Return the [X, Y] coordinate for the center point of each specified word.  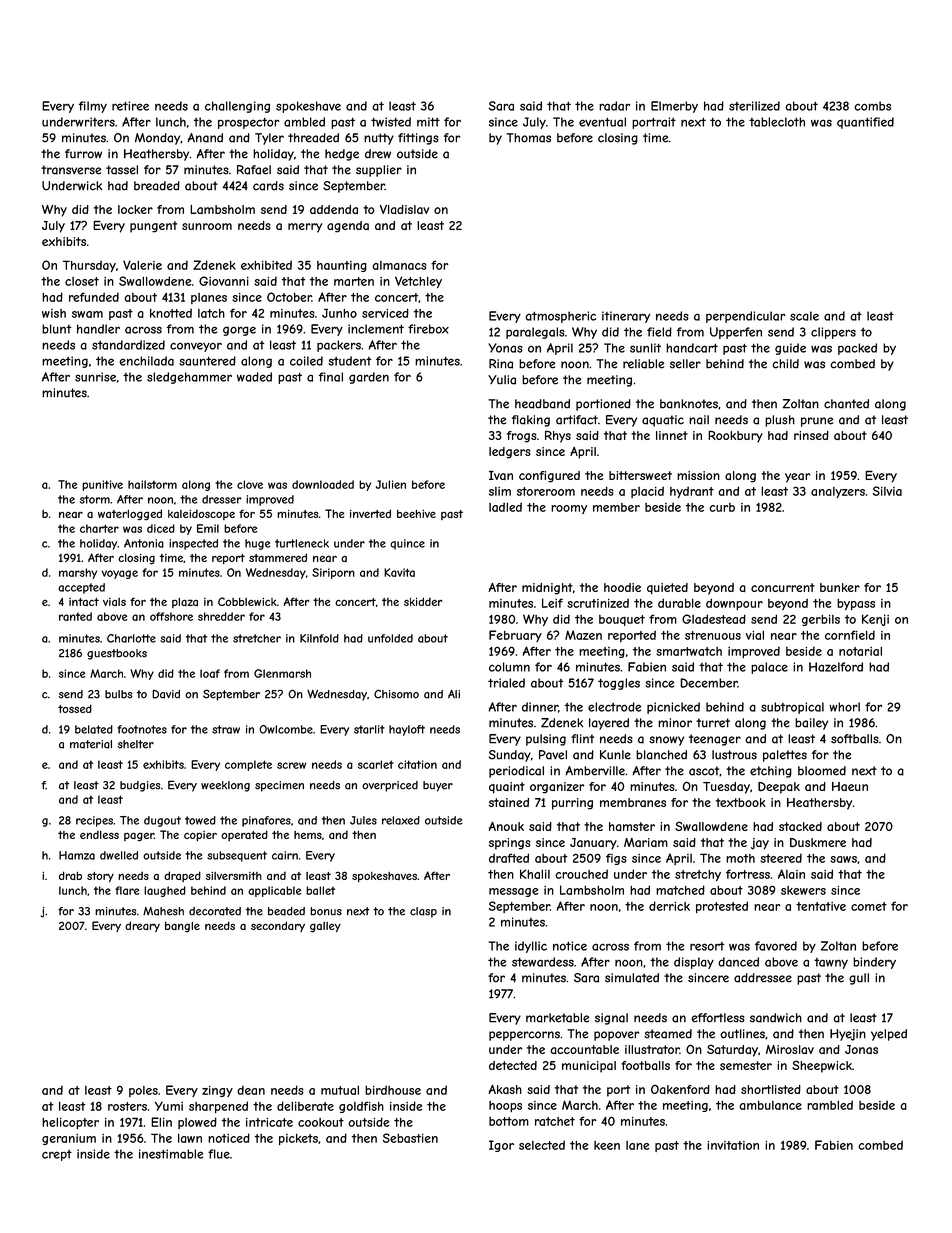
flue [219, 1154]
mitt [428, 122]
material [91, 744]
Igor [501, 1146]
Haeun [850, 786]
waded [254, 377]
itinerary [626, 317]
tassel [122, 170]
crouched [581, 874]
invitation [733, 1145]
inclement [376, 329]
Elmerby [674, 107]
